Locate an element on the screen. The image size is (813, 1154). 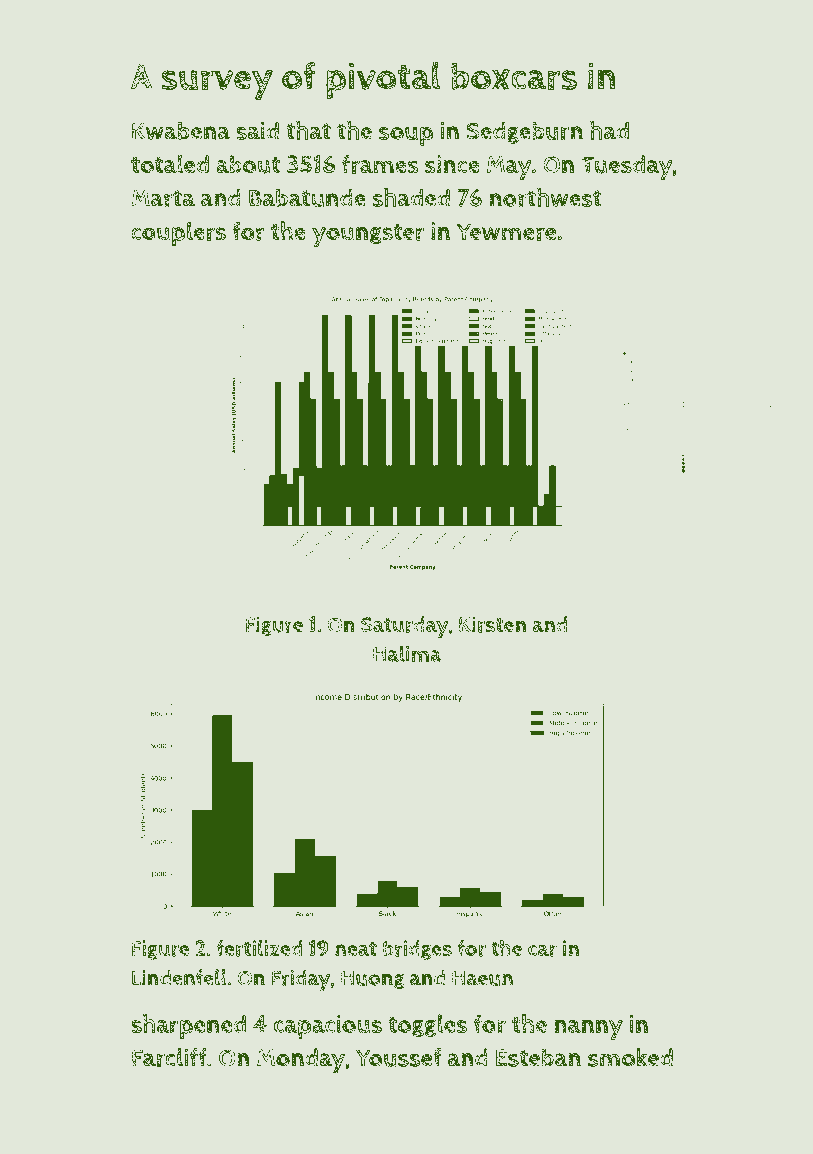
bridges is located at coordinates (417, 950).
